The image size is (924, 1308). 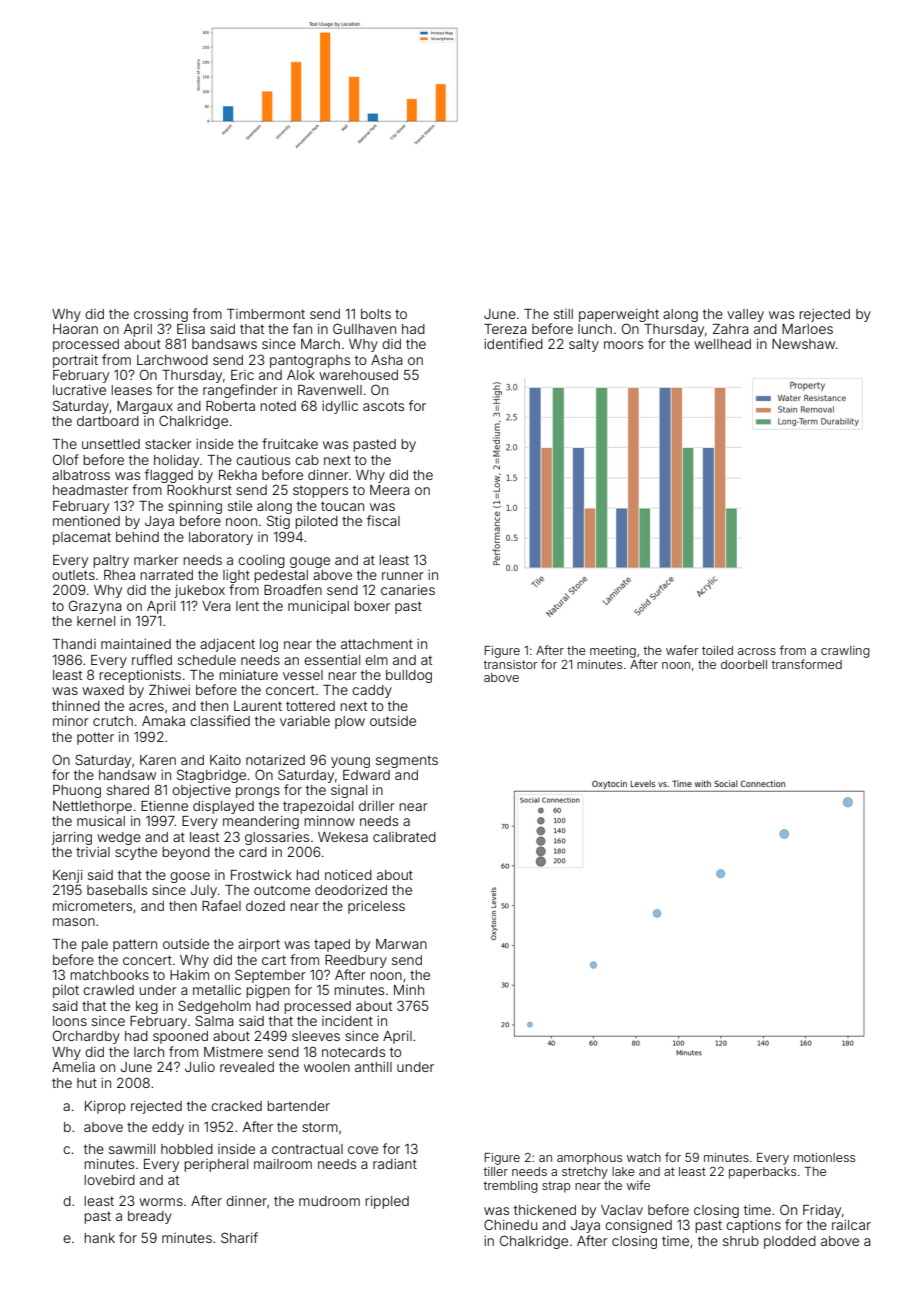 What do you see at coordinates (376, 314) in the image?
I see `bolts` at bounding box center [376, 314].
